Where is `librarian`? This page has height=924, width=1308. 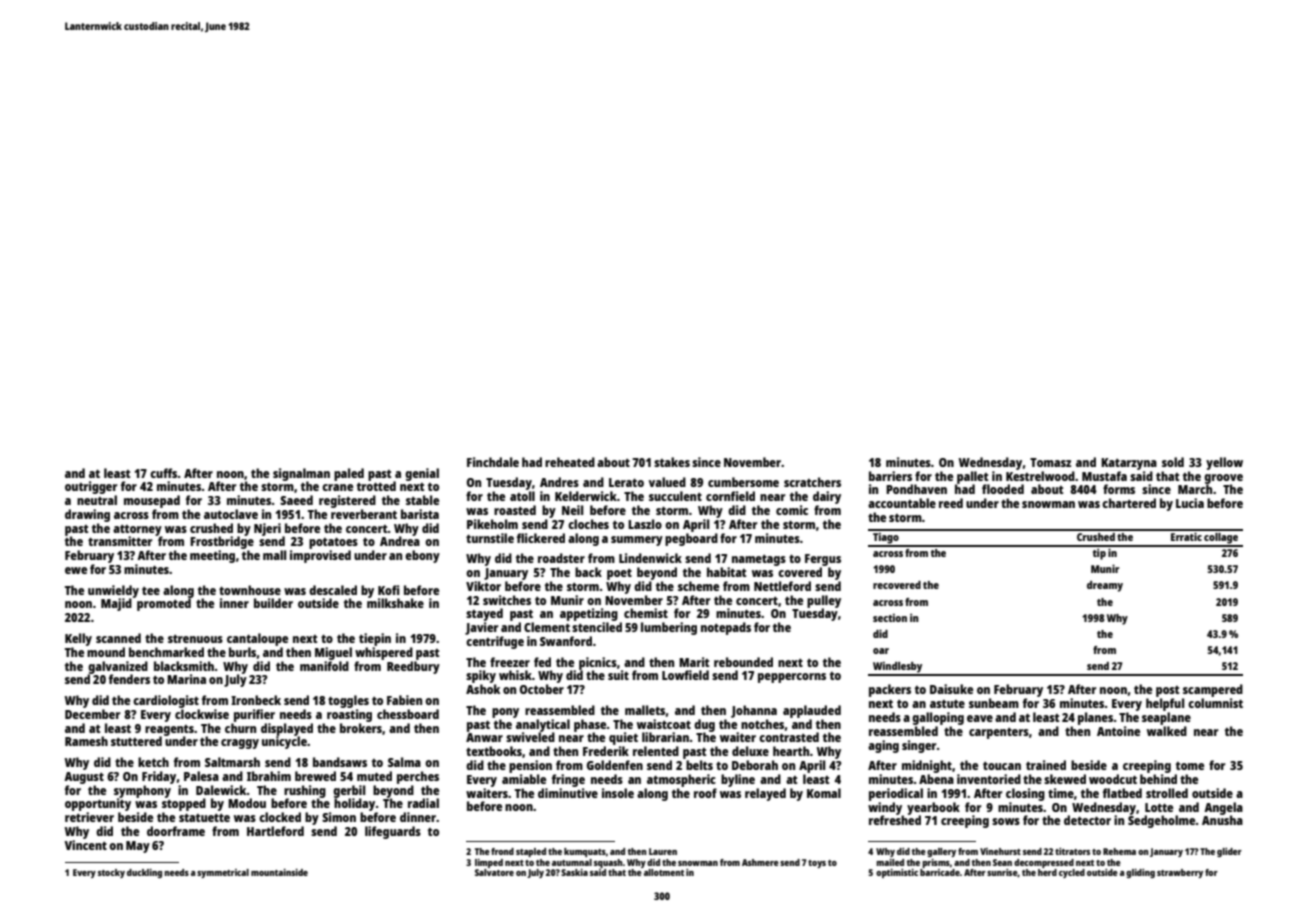 librarian is located at coordinates (665, 737).
